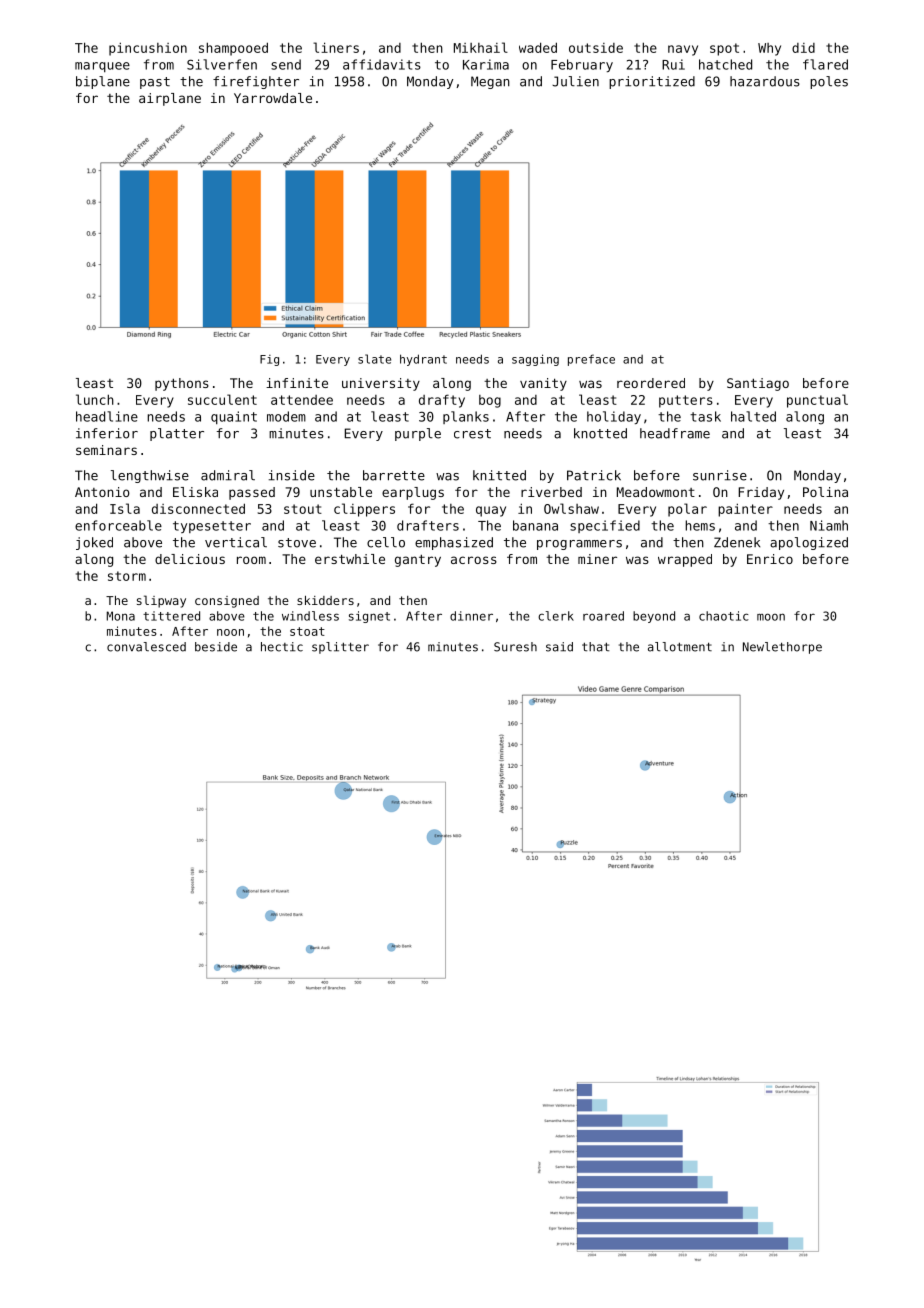 Image resolution: width=924 pixels, height=1308 pixels. I want to click on Newlethorpe, so click(782, 648).
